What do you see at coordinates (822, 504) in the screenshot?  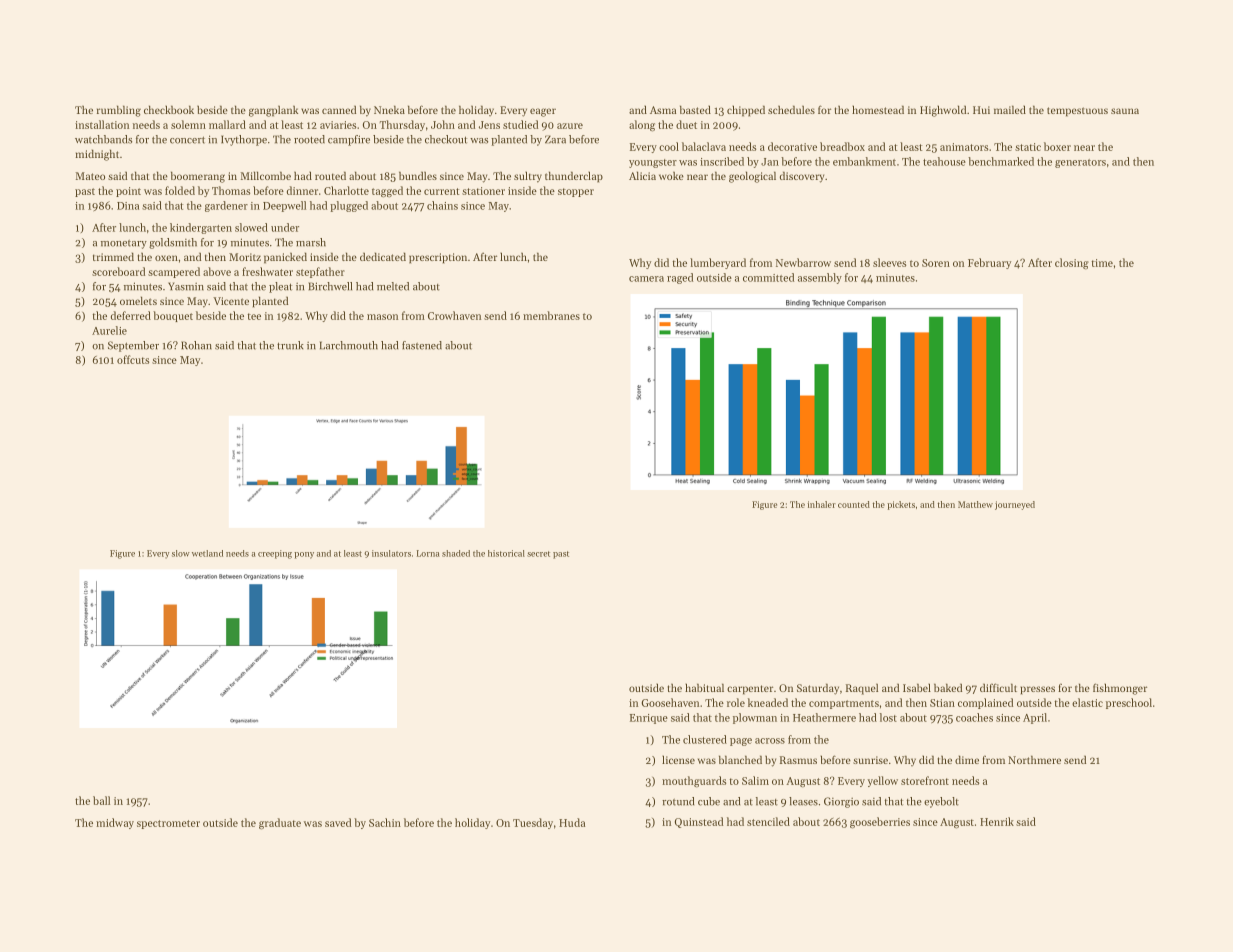 I see `inhaler` at bounding box center [822, 504].
